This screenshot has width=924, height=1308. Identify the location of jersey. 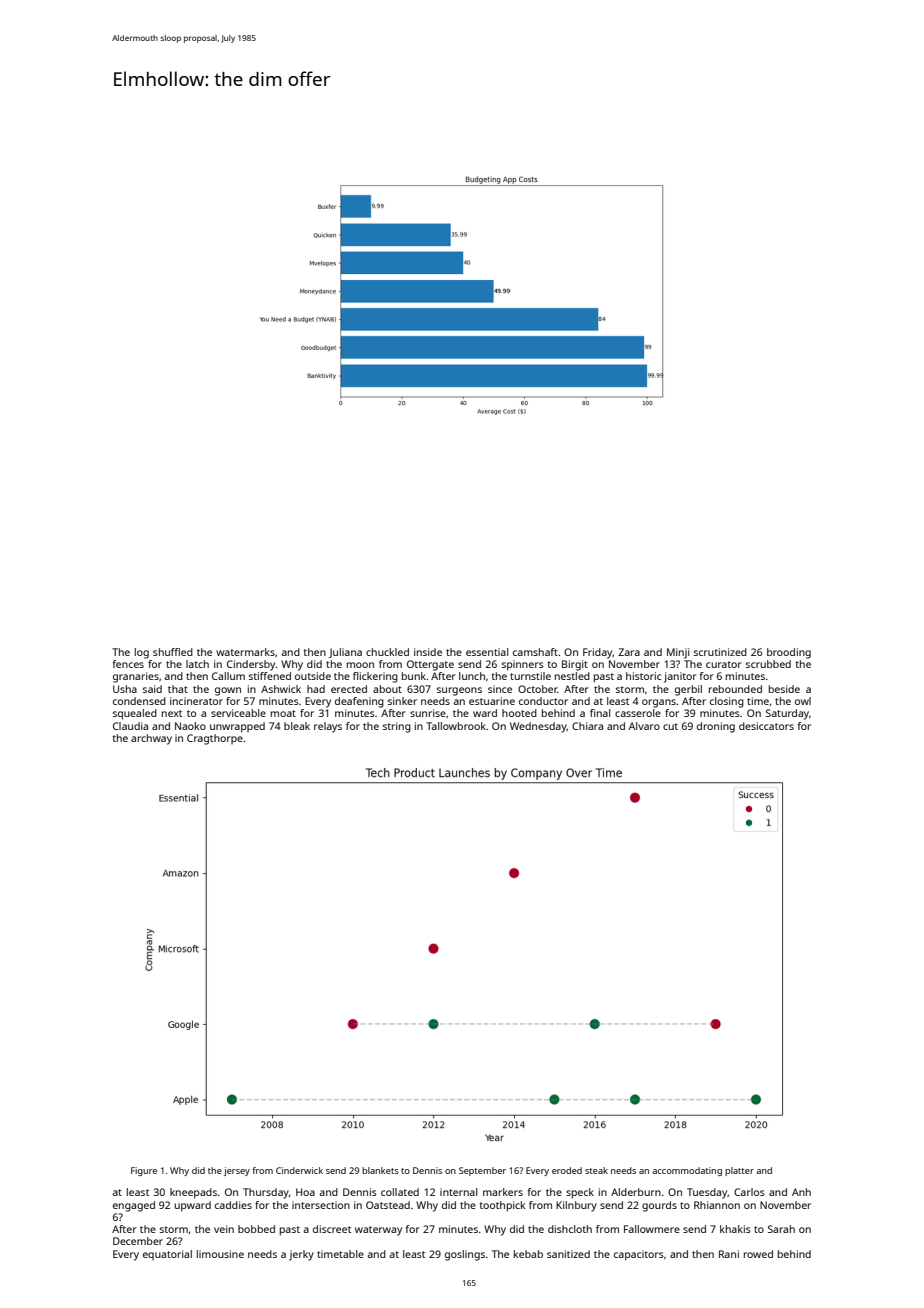
(237, 1171).
